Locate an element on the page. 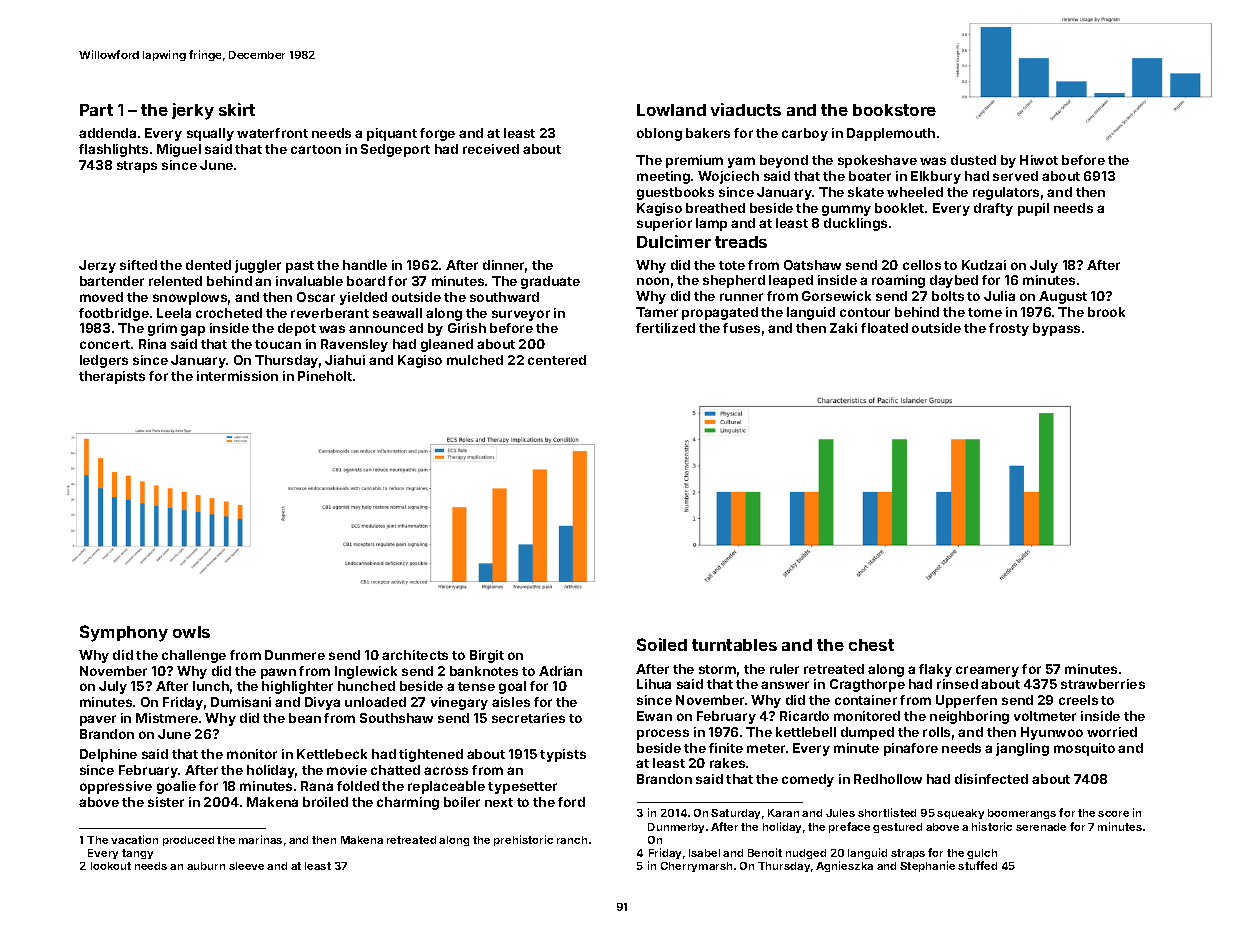 This document has width=1233, height=952. jerky is located at coordinates (193, 111).
